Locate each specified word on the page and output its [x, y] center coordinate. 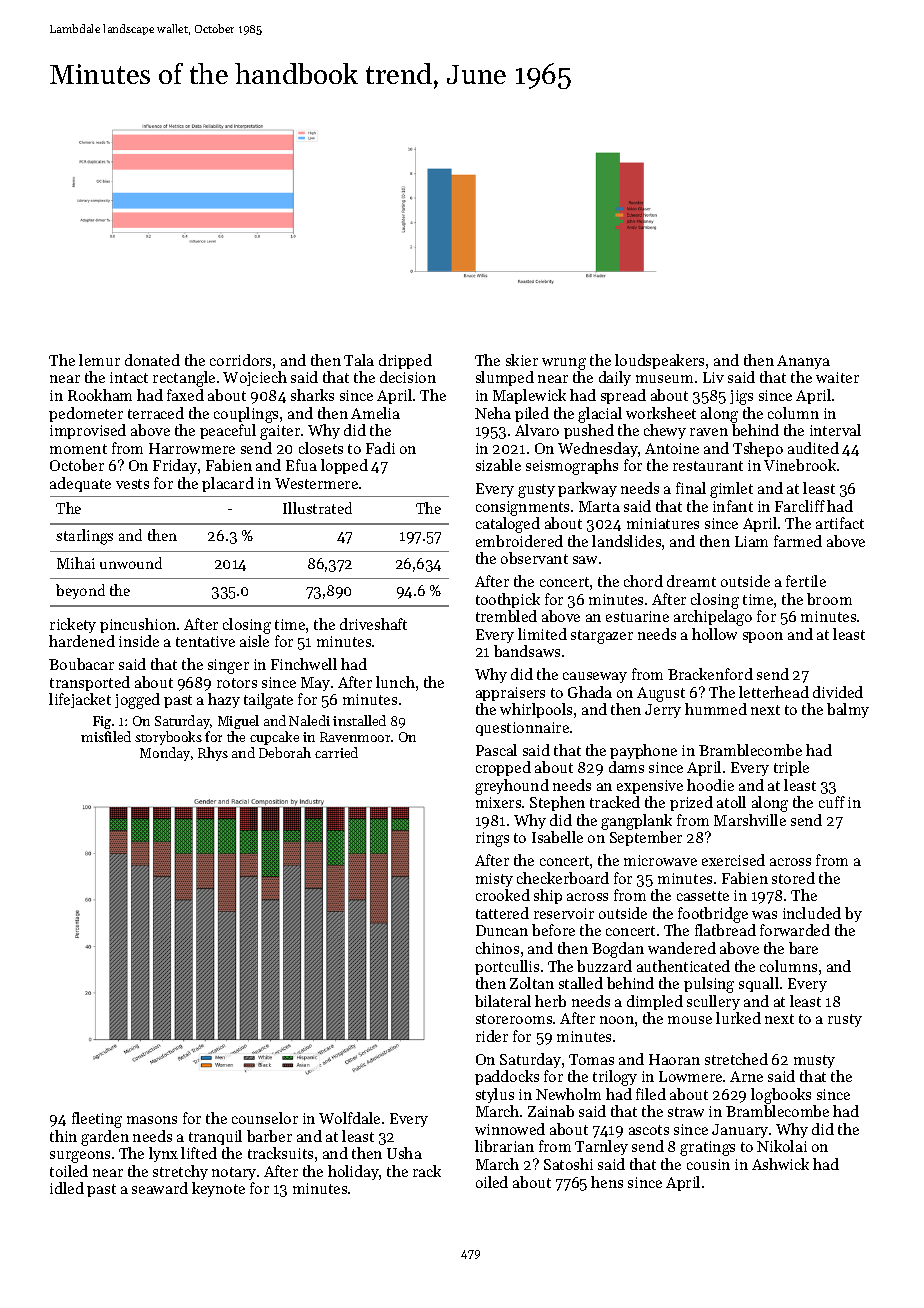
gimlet [731, 490]
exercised [733, 860]
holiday [353, 1172]
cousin [708, 1164]
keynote [218, 1189]
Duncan [502, 930]
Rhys [213, 754]
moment [78, 449]
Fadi [380, 448]
